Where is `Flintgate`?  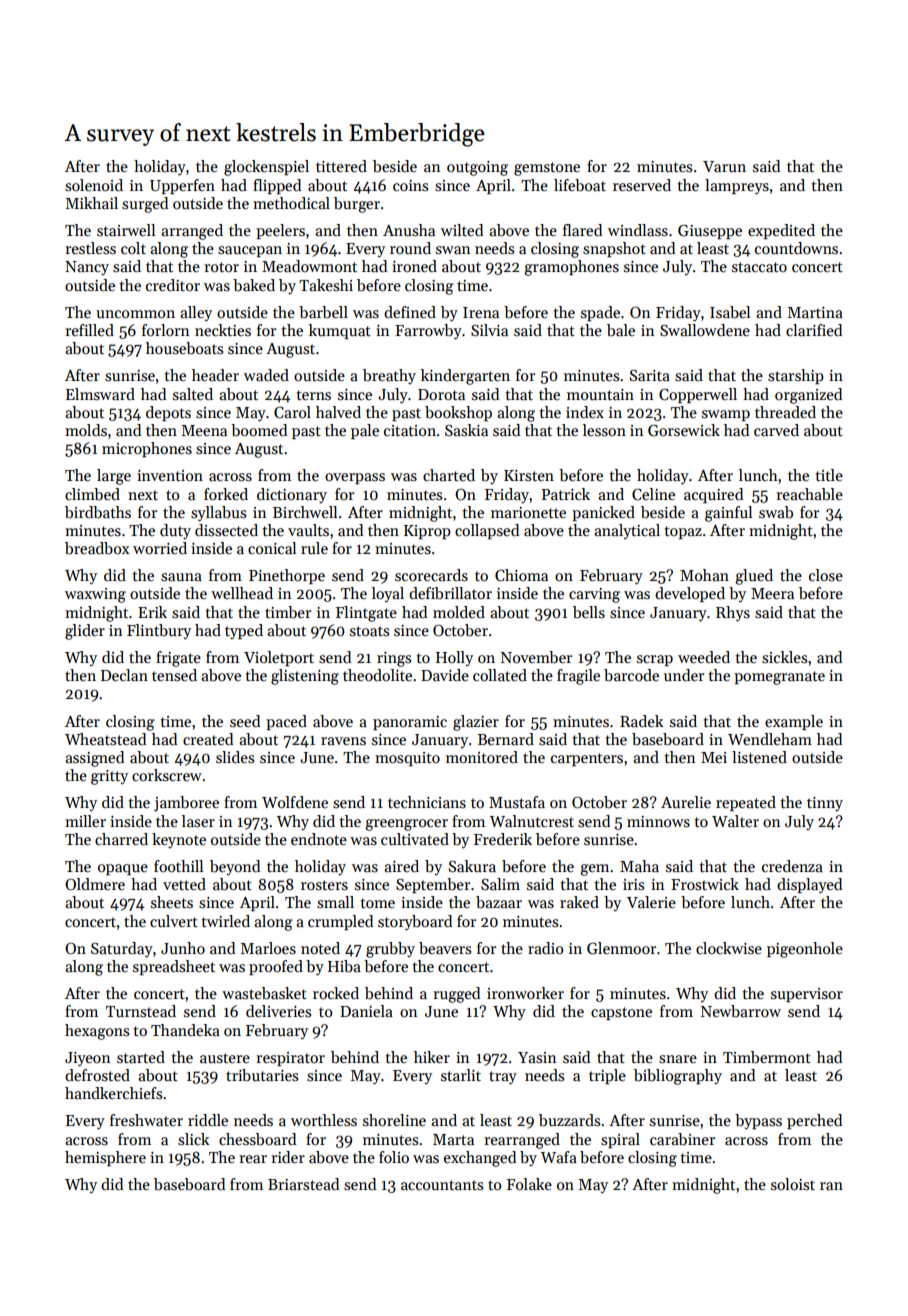 Flintgate is located at coordinates (366, 614).
